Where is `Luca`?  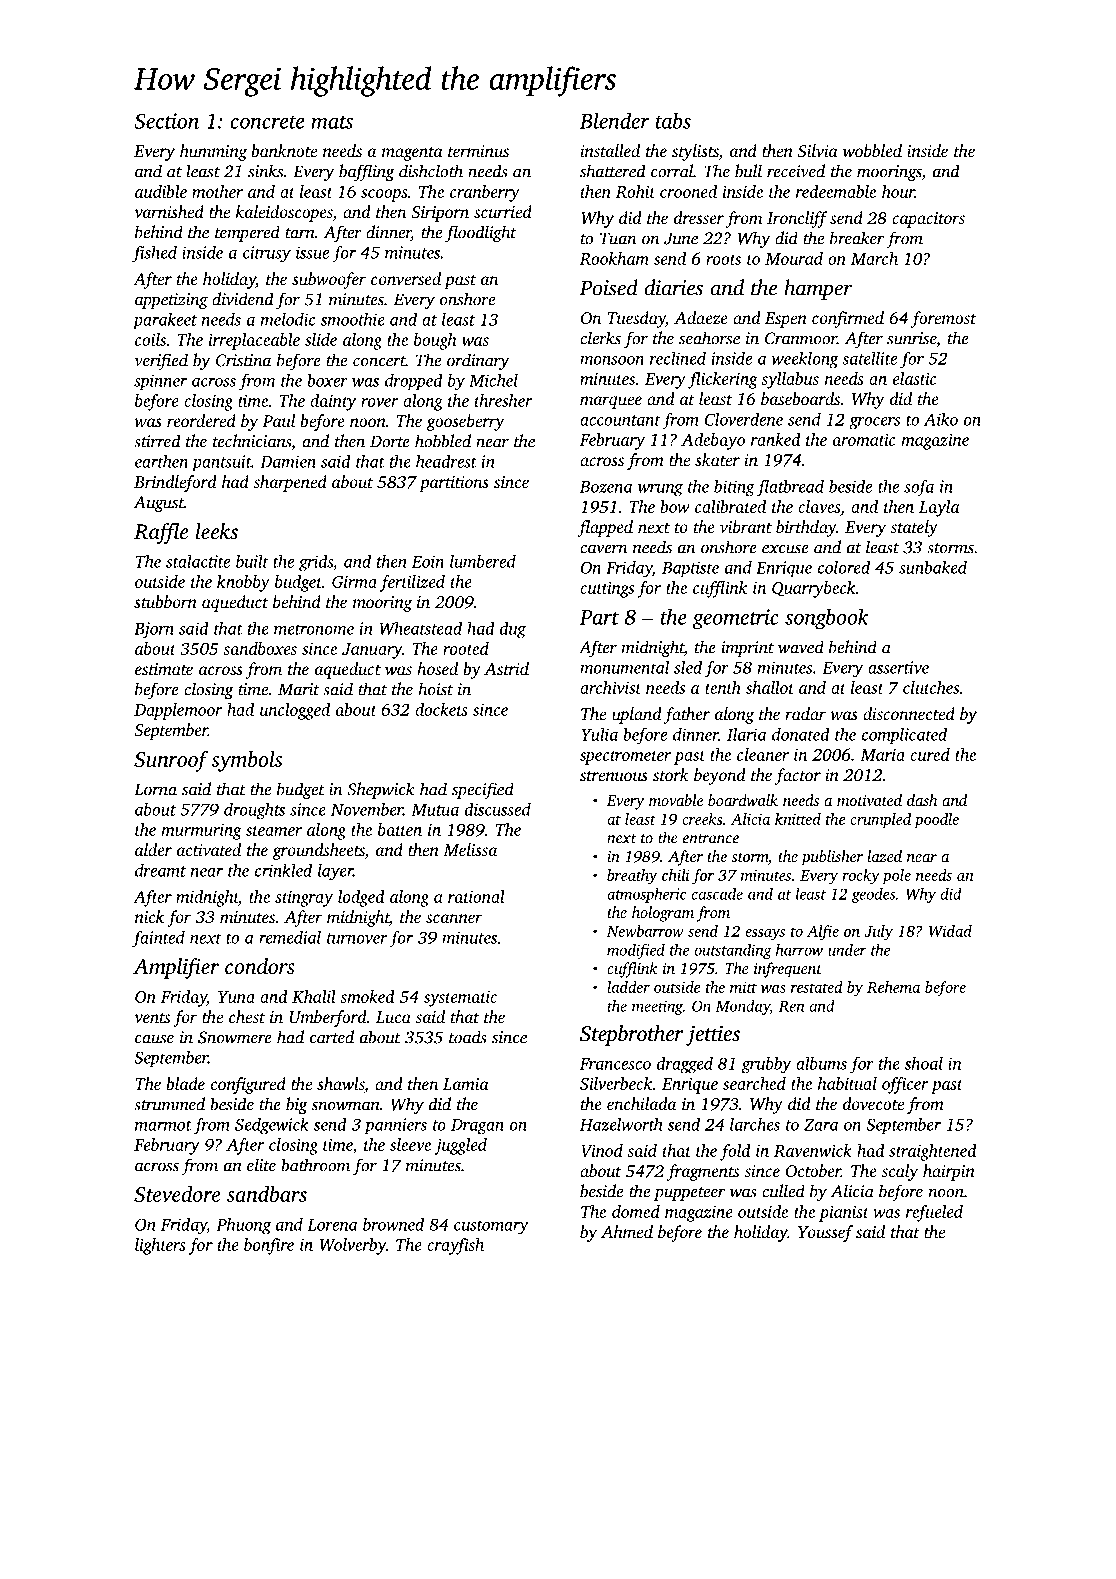
Luca is located at coordinates (393, 1017).
